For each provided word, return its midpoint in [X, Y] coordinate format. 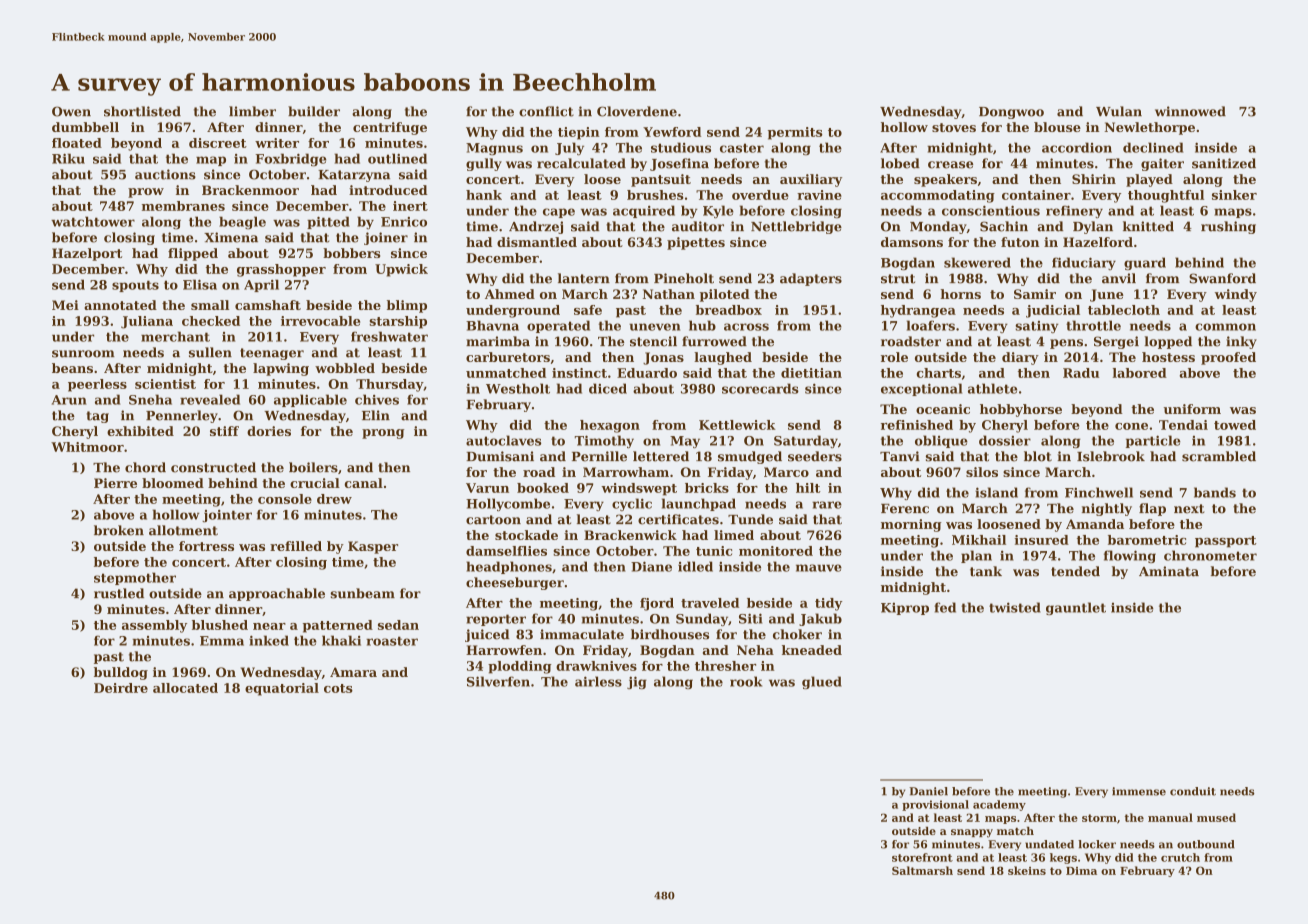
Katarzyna [354, 176]
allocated [185, 688]
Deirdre [121, 688]
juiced [487, 635]
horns [960, 294]
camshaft [268, 305]
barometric [1147, 540]
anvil [1119, 278]
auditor [698, 226]
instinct [579, 373]
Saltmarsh [922, 870]
